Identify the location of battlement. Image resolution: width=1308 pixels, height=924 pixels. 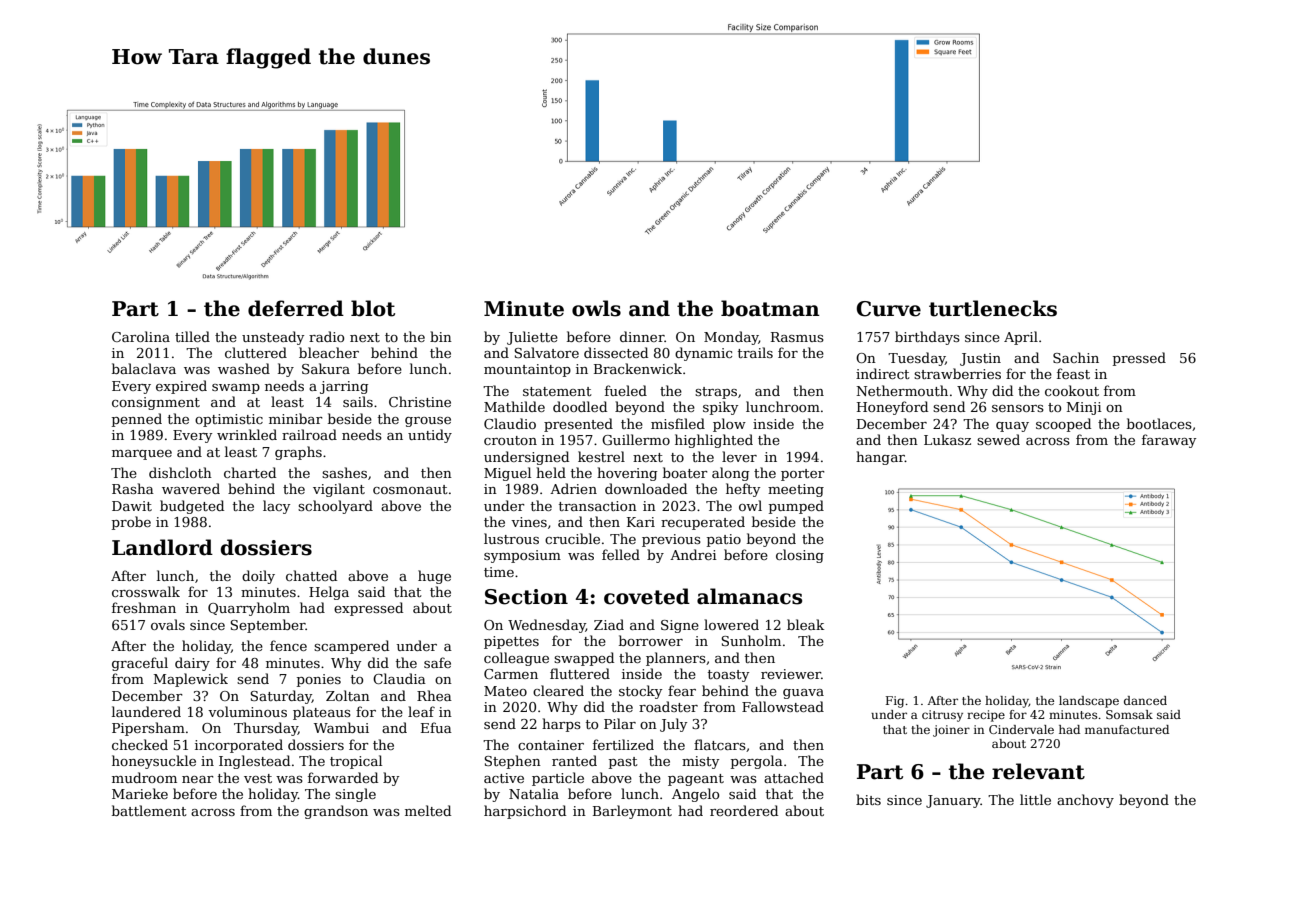
(149, 810).
